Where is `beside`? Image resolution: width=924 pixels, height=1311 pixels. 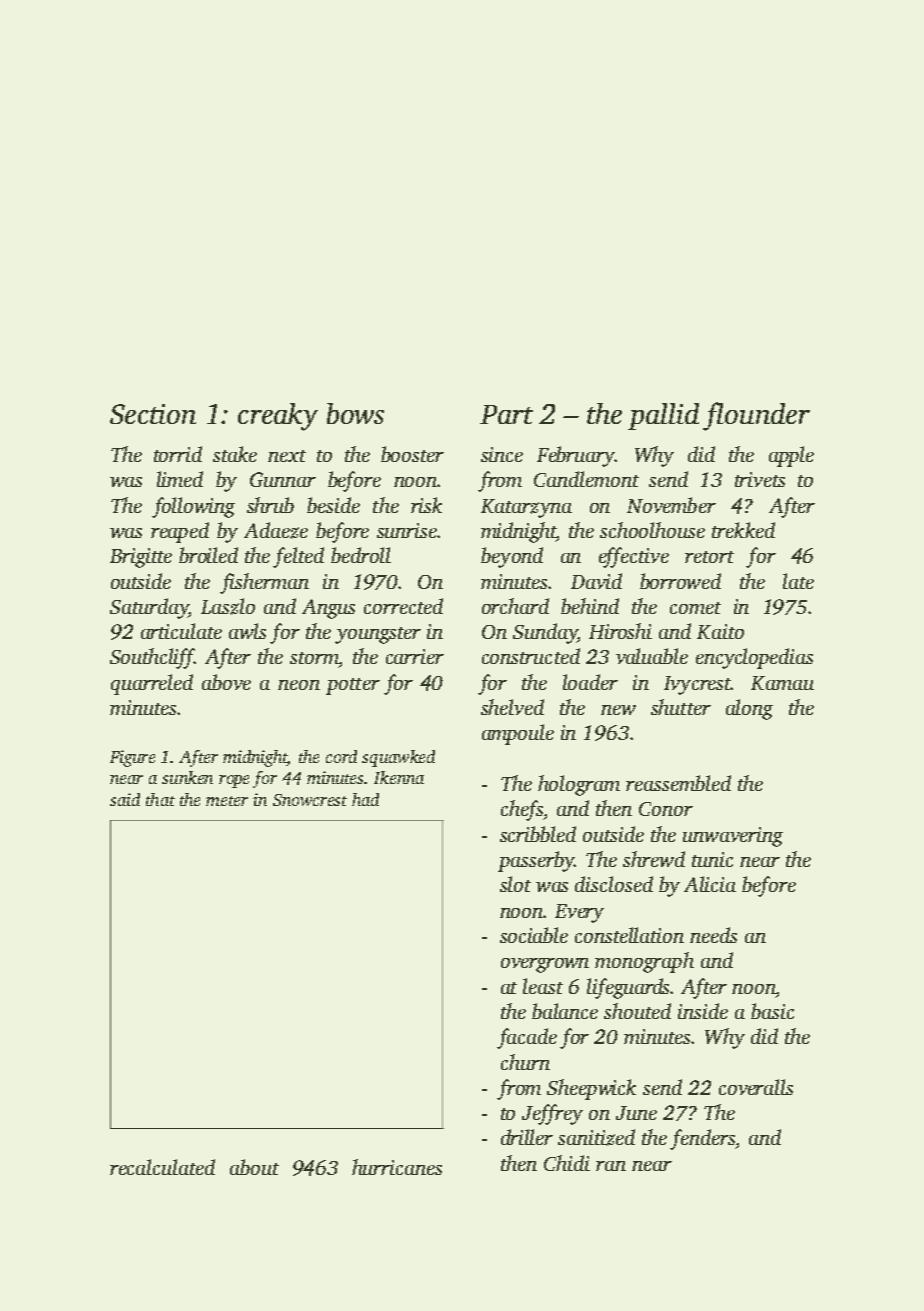 beside is located at coordinates (333, 505).
